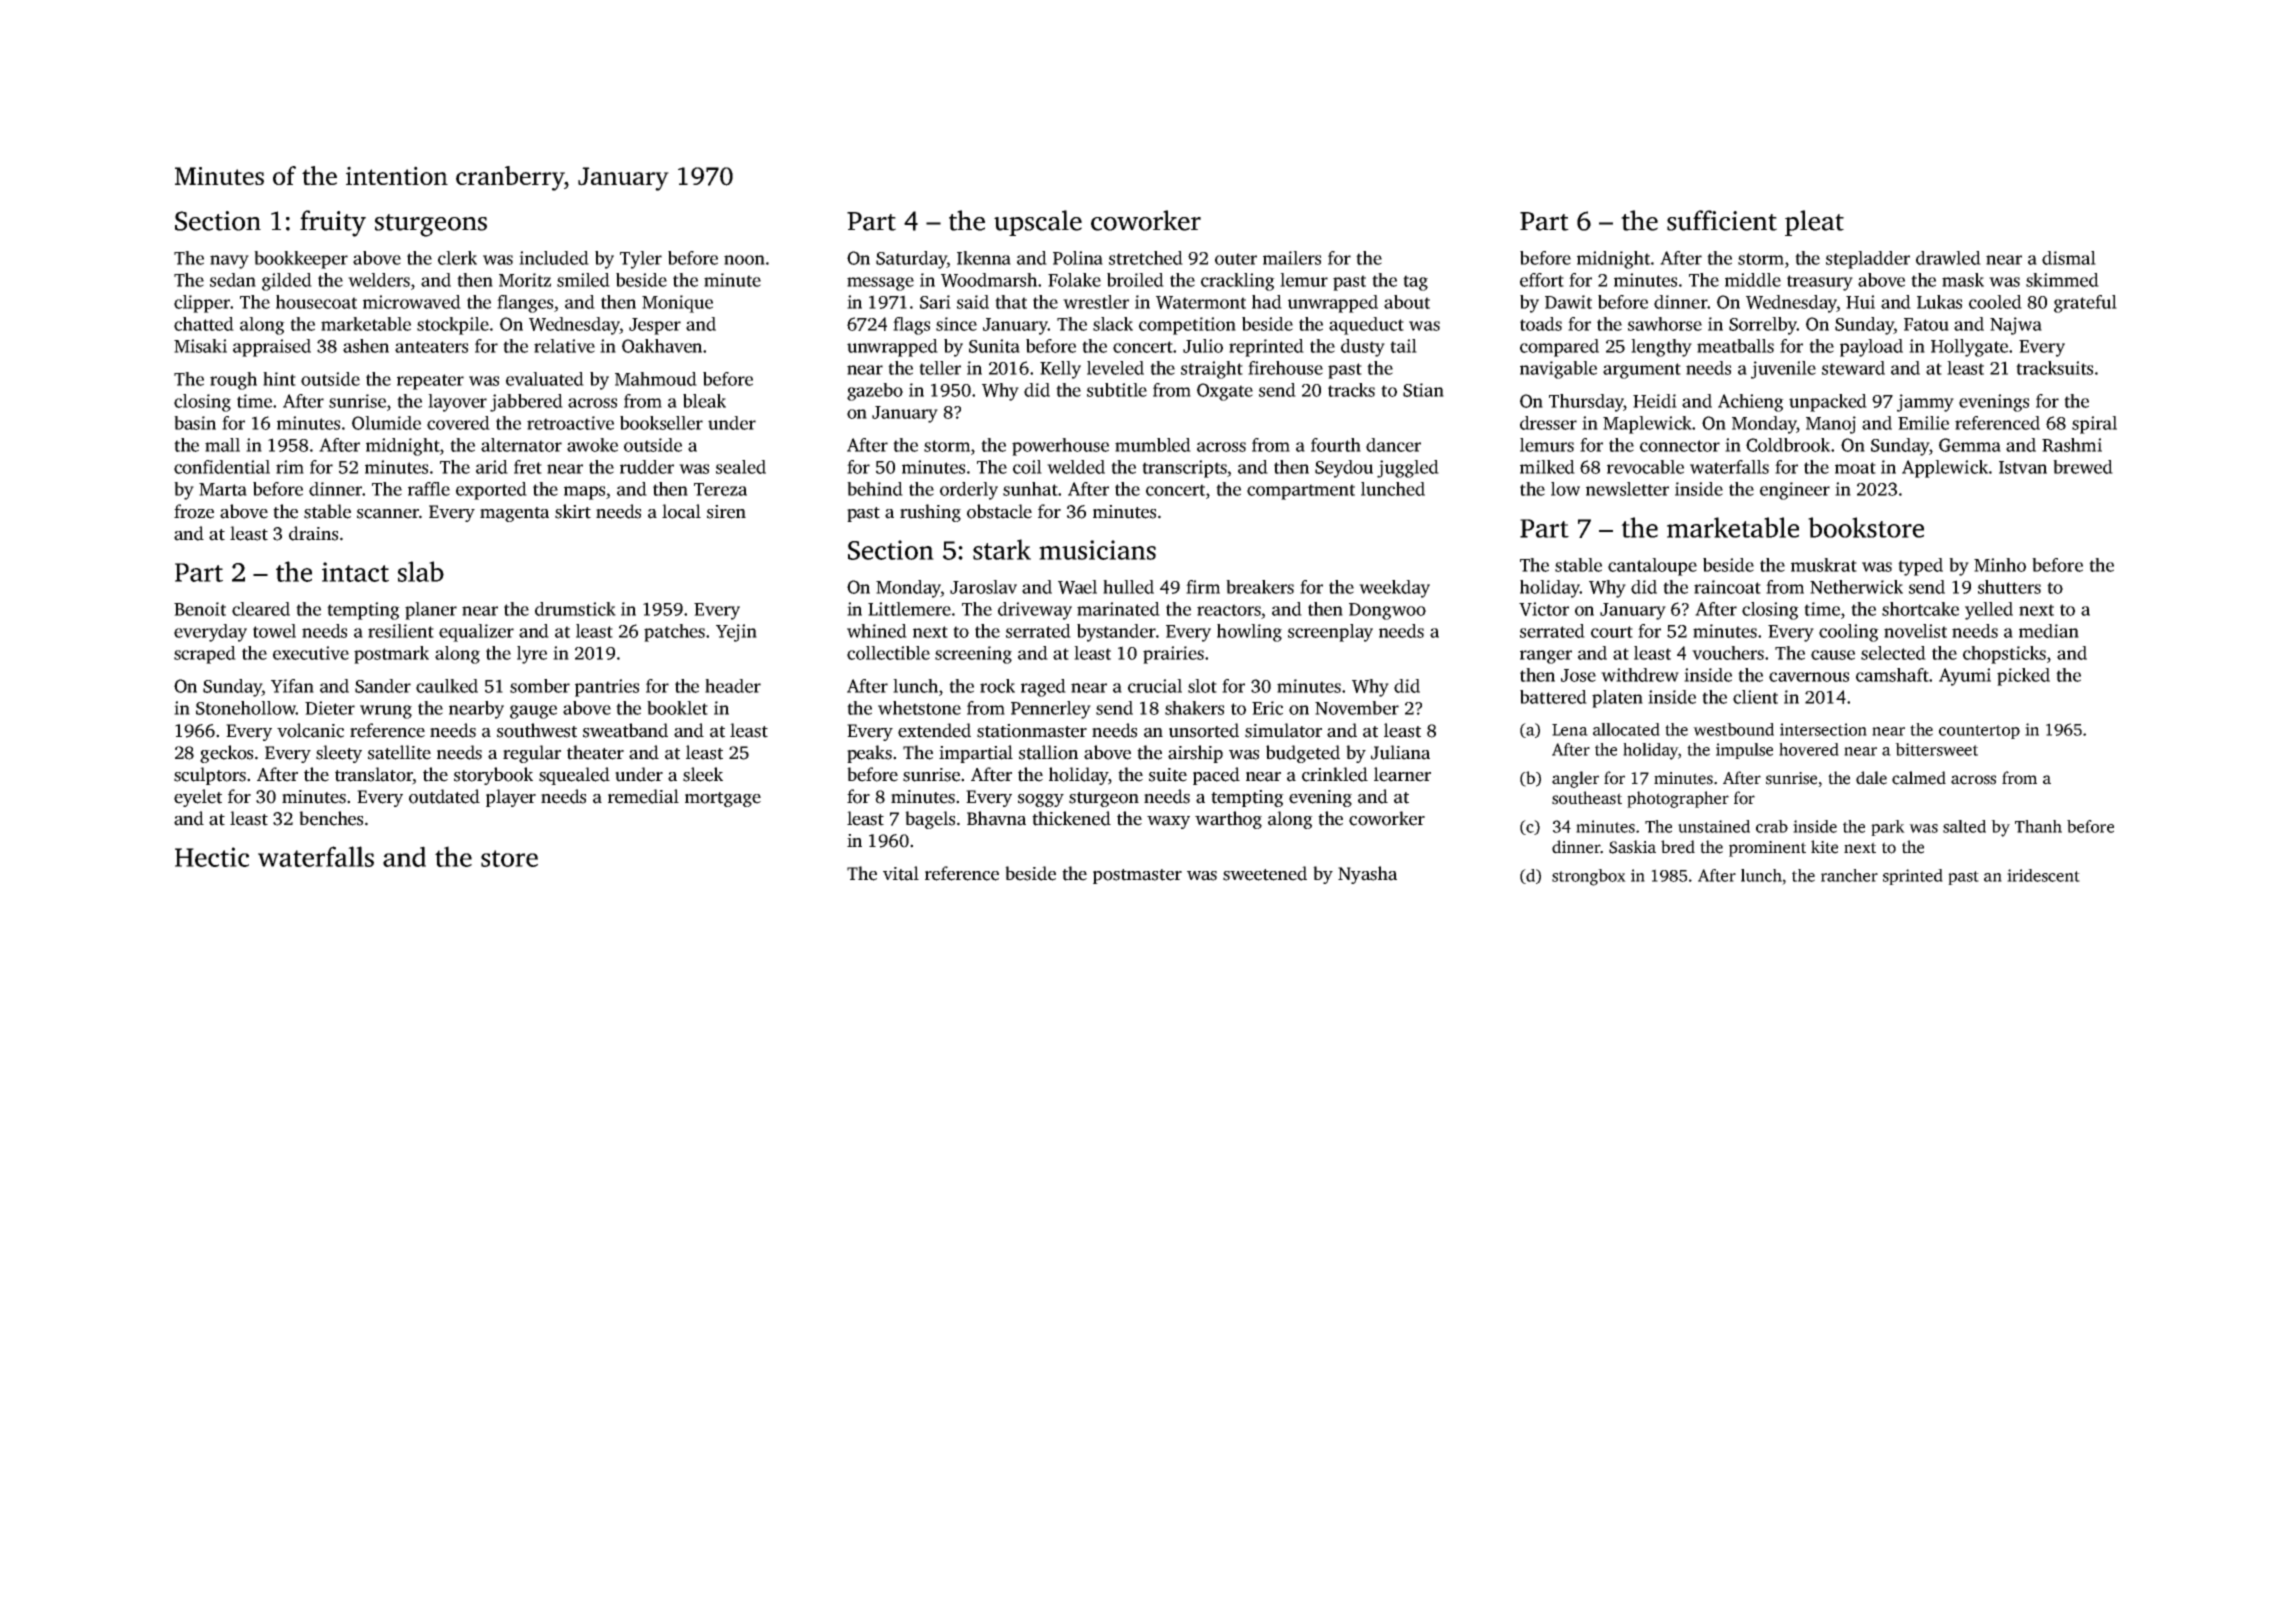 The image size is (2292, 1620). I want to click on rough, so click(233, 381).
